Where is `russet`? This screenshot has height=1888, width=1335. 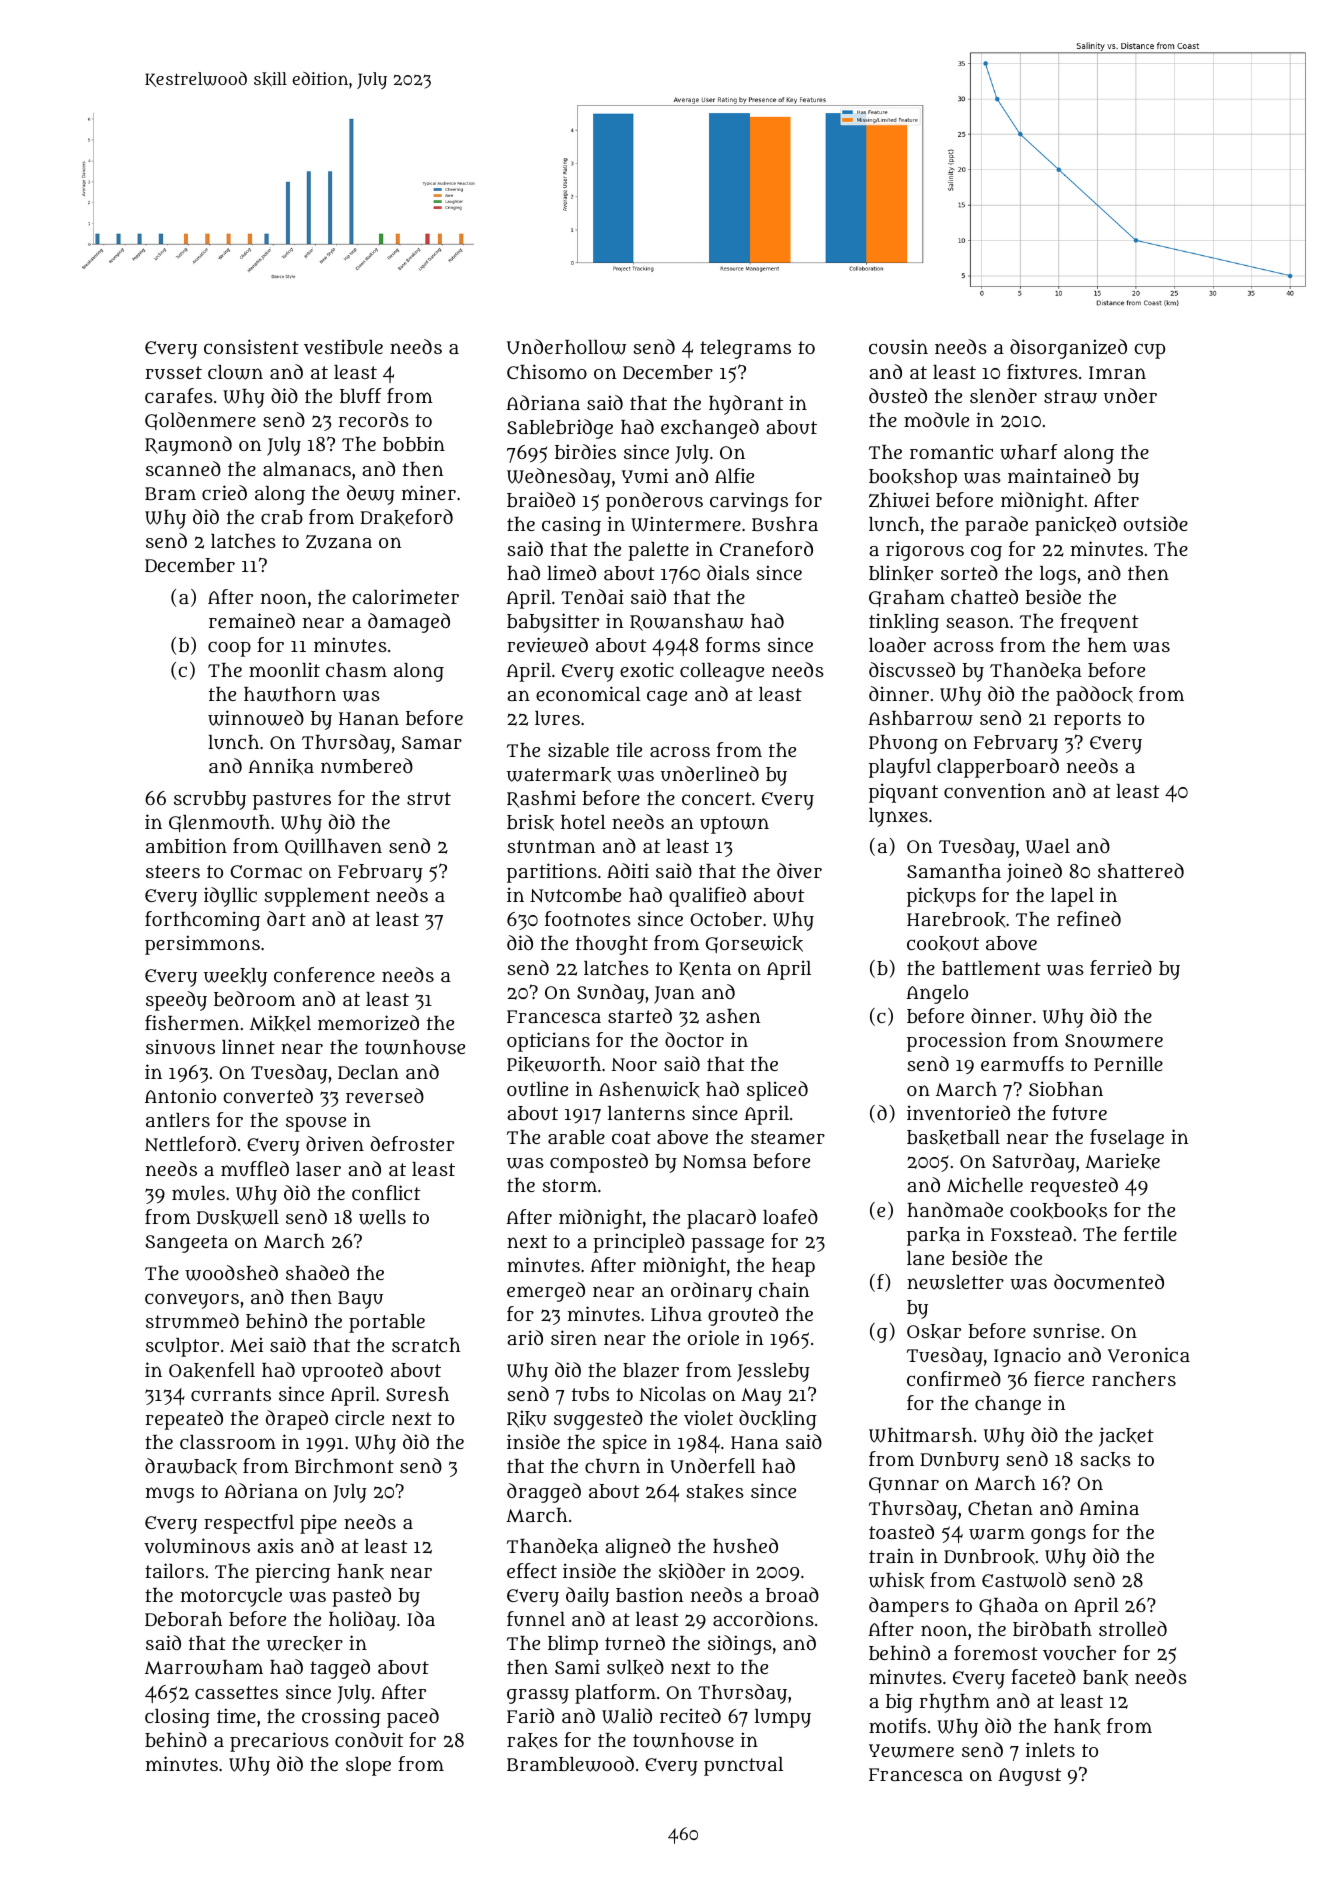
russet is located at coordinates (173, 372).
